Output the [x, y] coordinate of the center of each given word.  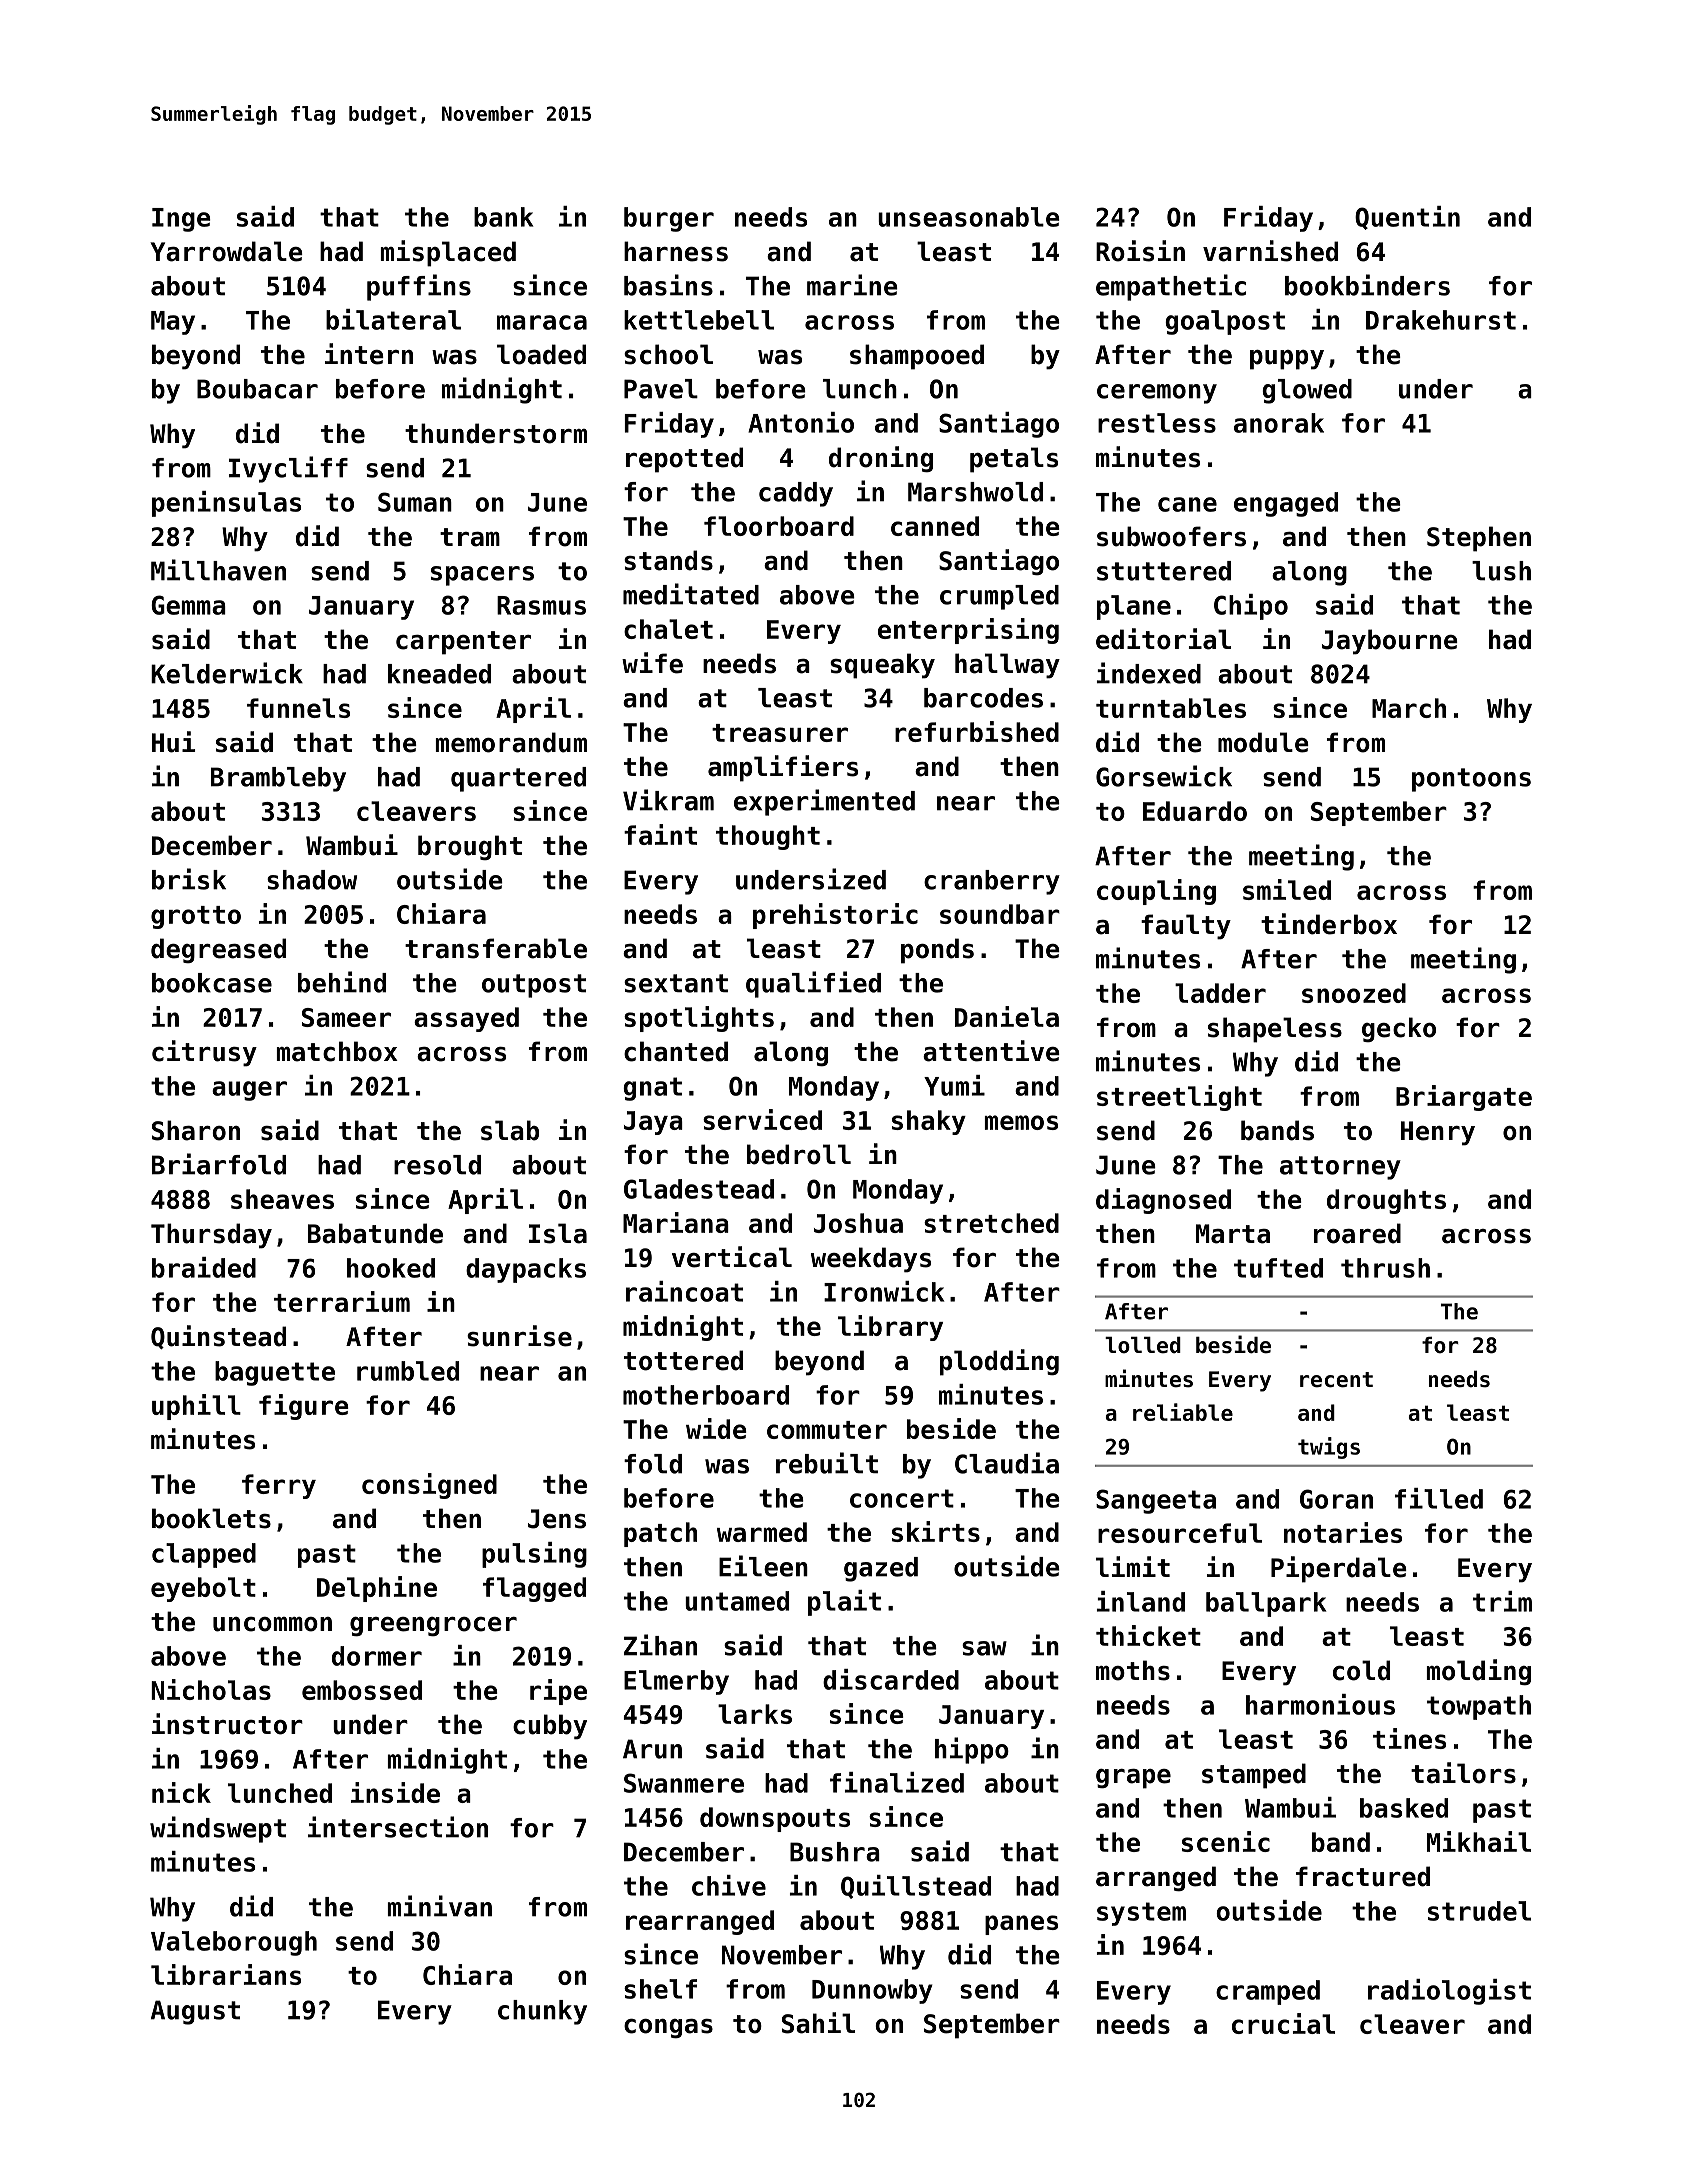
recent [1336, 1380]
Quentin [1407, 218]
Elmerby [676, 1682]
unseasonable [969, 217]
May [173, 323]
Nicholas [211, 1689]
